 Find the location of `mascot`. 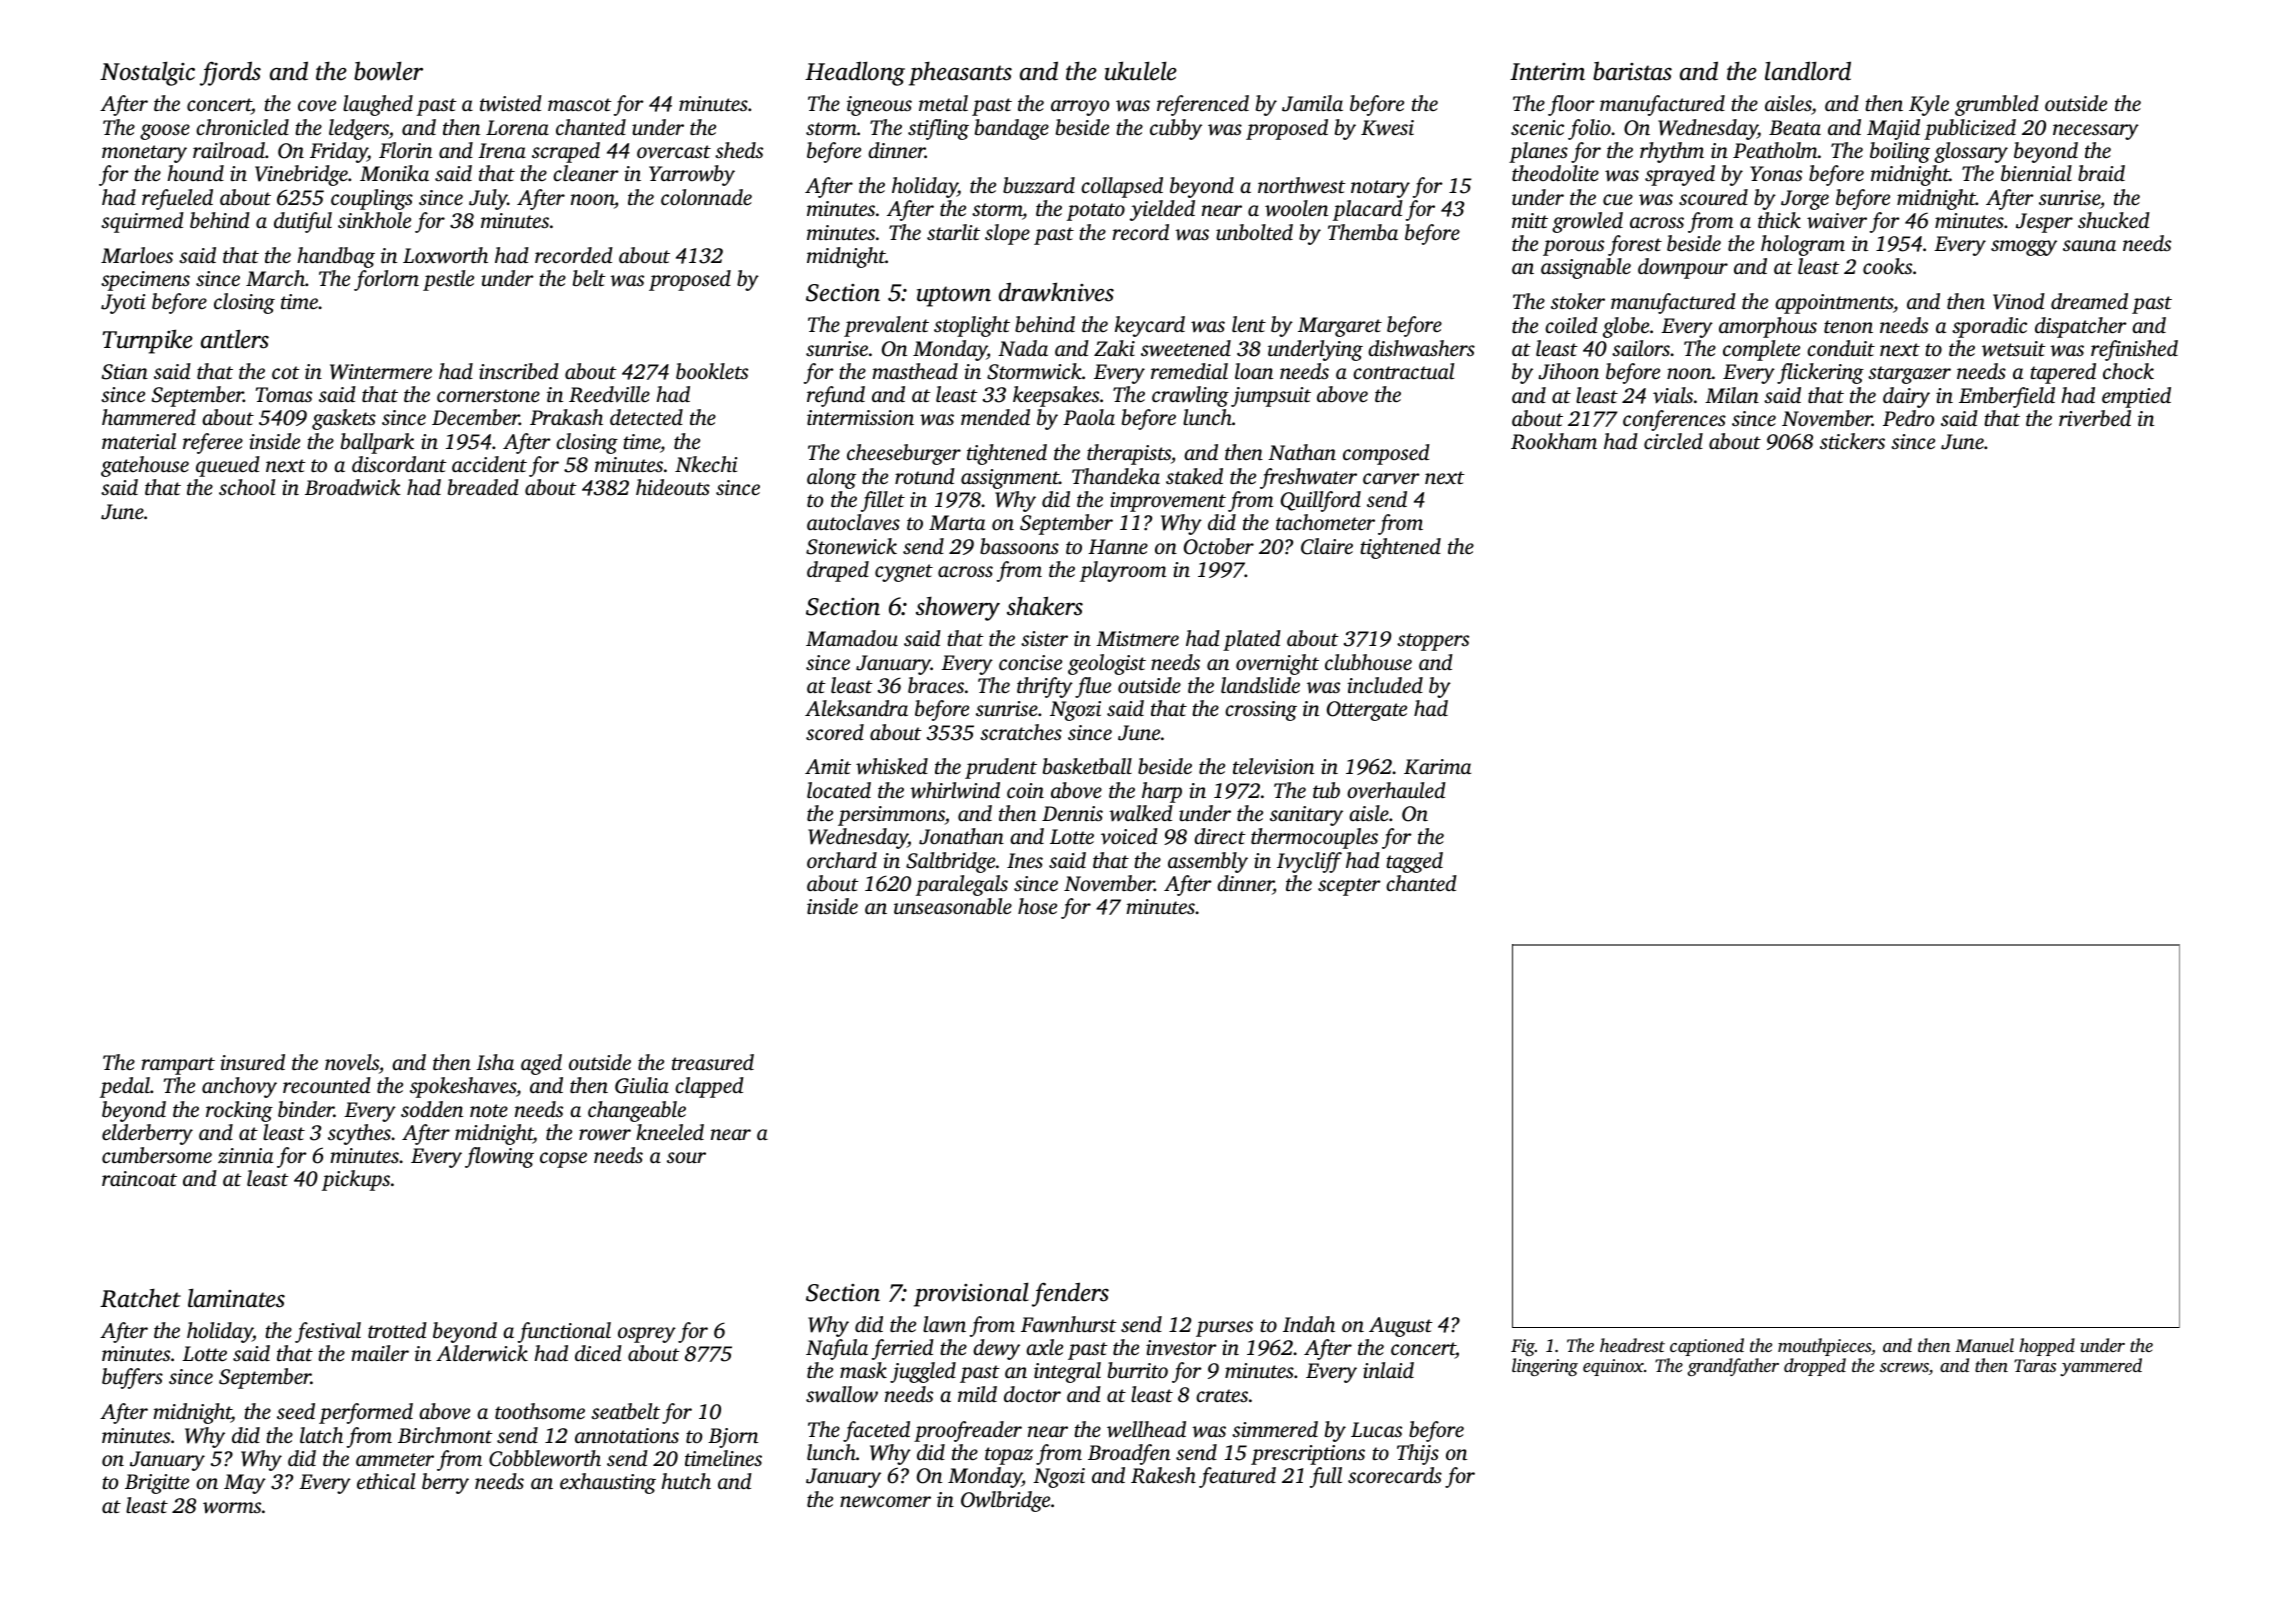

mascot is located at coordinates (580, 104).
